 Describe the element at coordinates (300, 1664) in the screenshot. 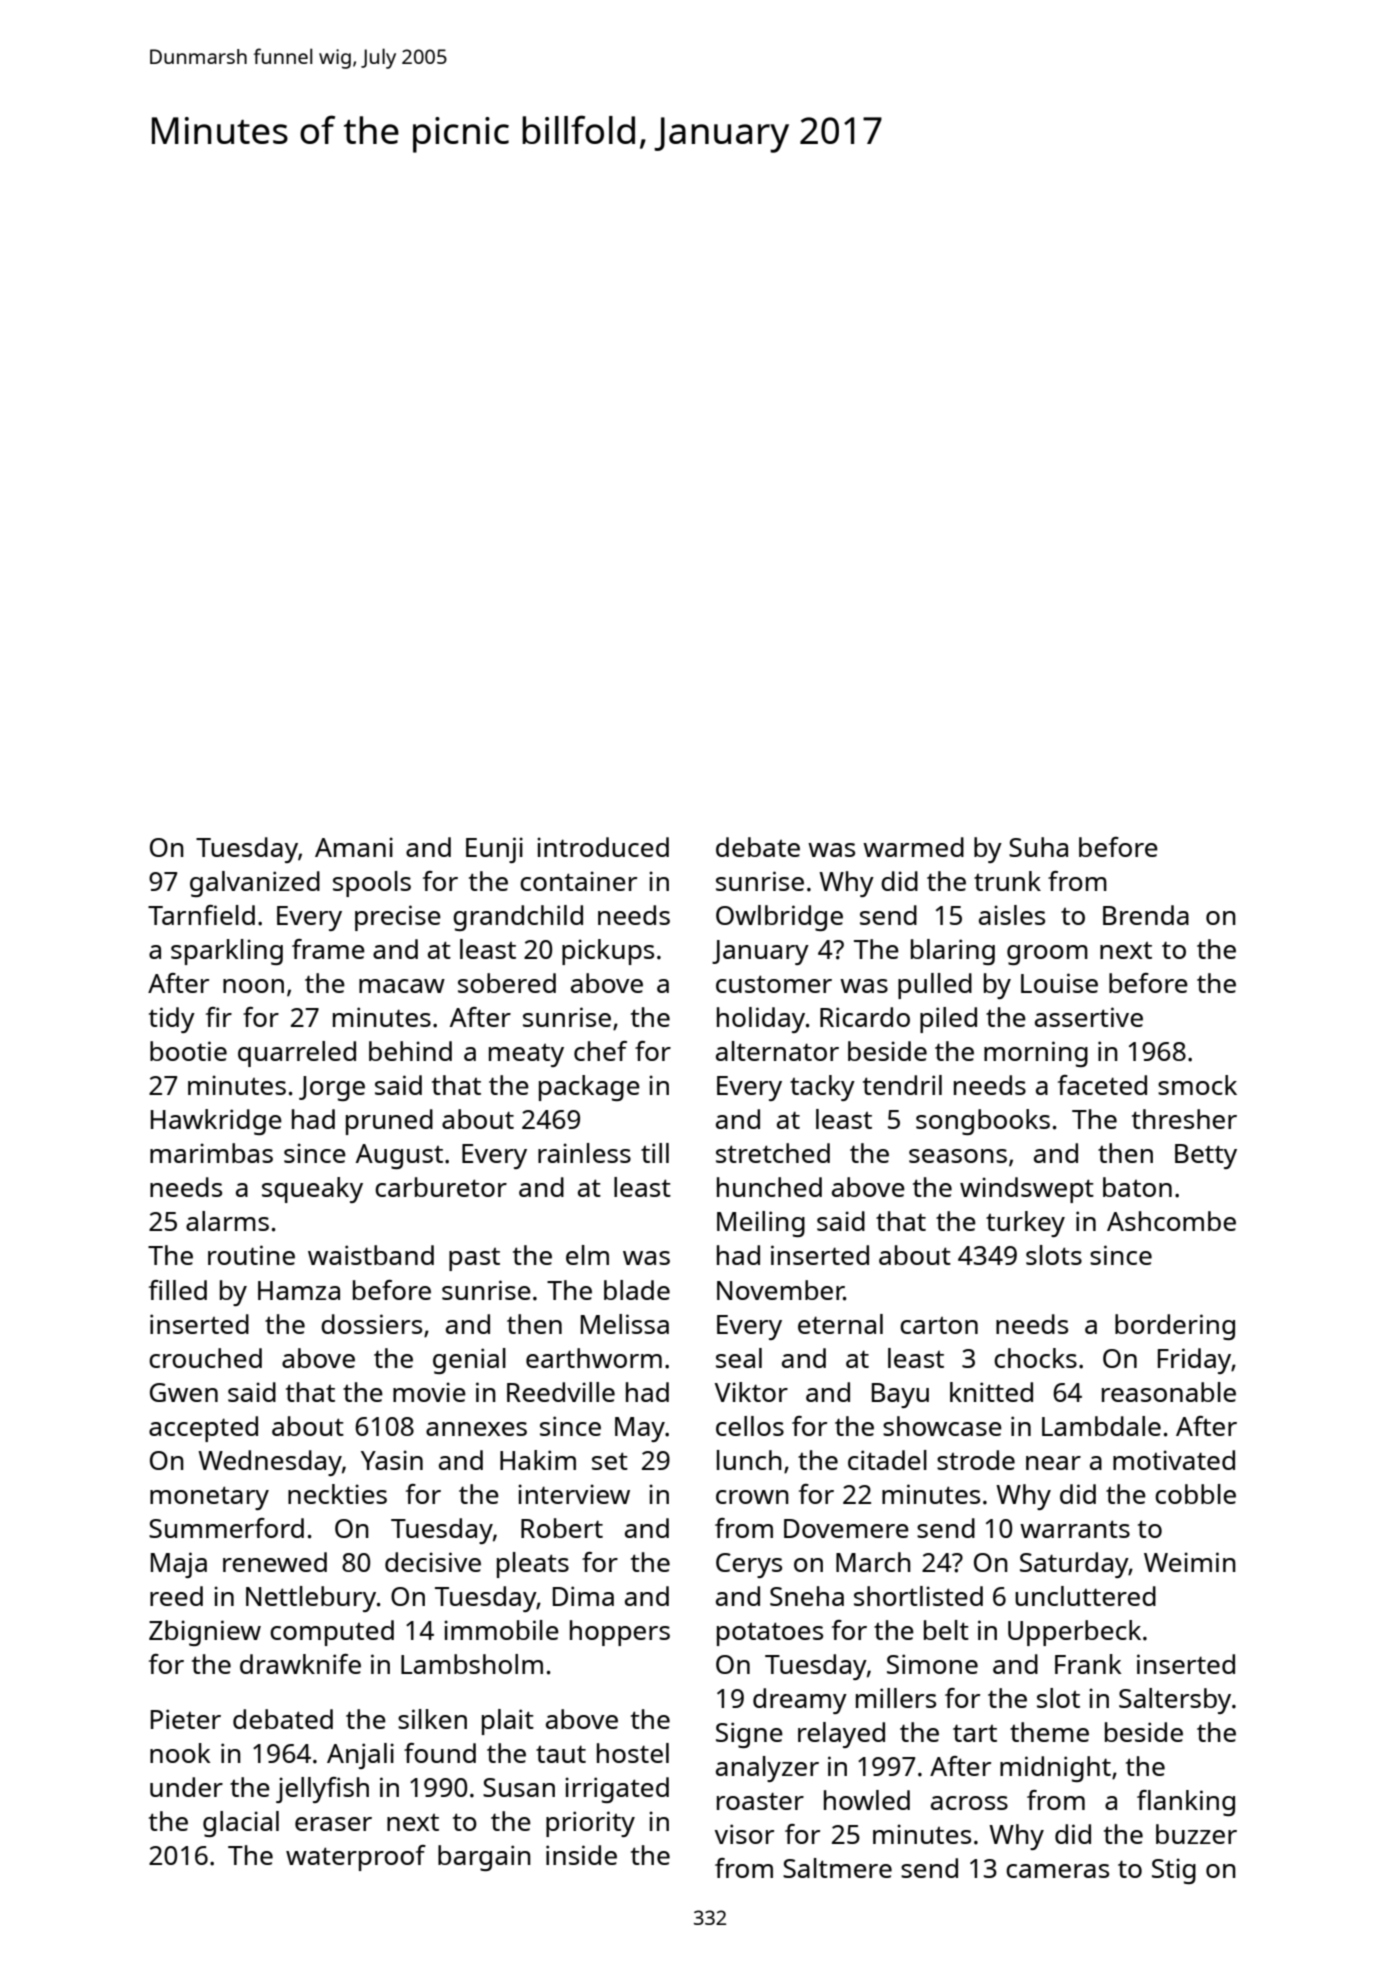

I see `drawknife` at that location.
